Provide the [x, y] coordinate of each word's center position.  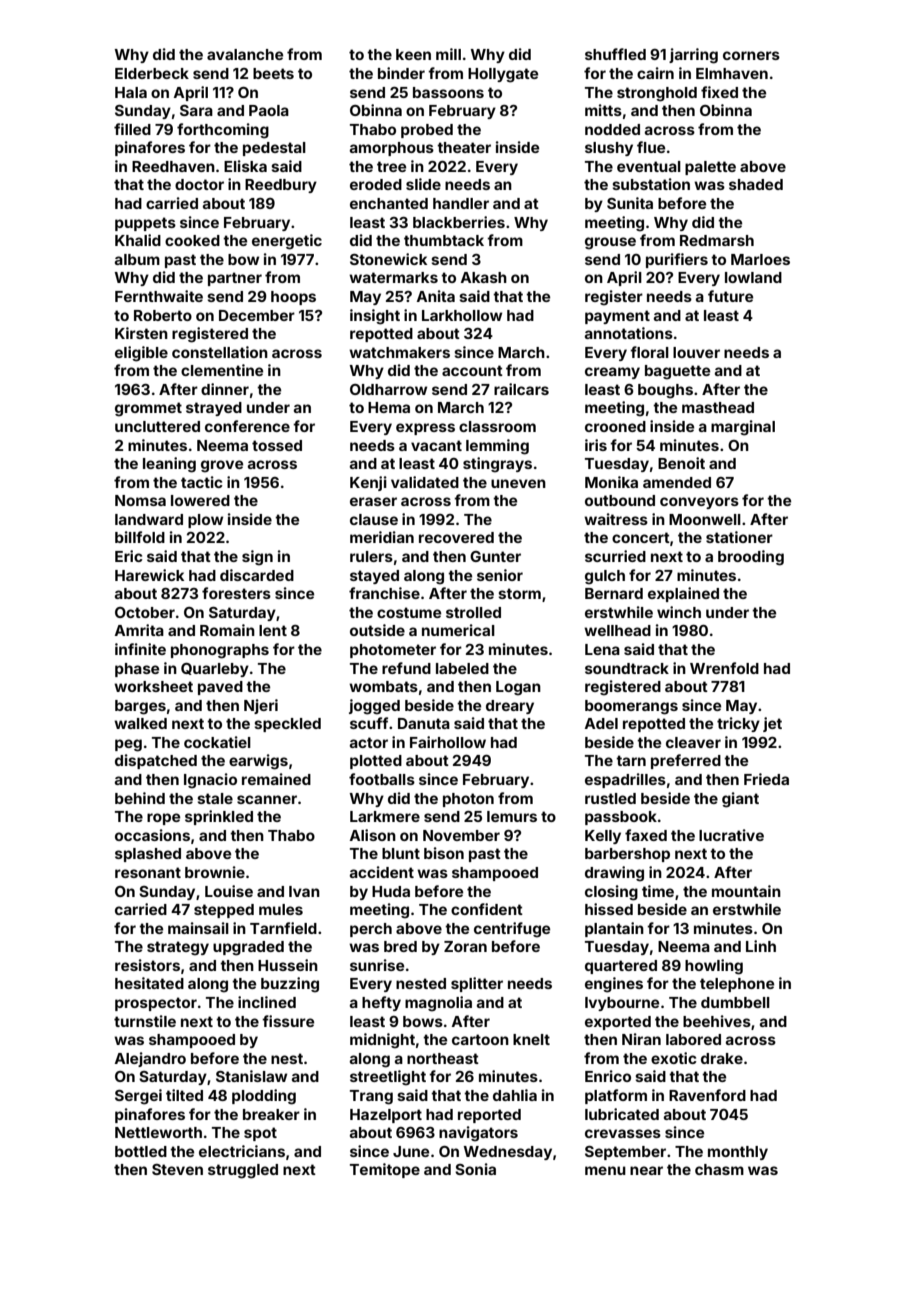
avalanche [245, 54]
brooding [751, 558]
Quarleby [215, 670]
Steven [177, 1169]
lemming [497, 447]
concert [641, 537]
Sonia [475, 1169]
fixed [719, 92]
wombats [383, 686]
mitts [603, 110]
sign [257, 558]
